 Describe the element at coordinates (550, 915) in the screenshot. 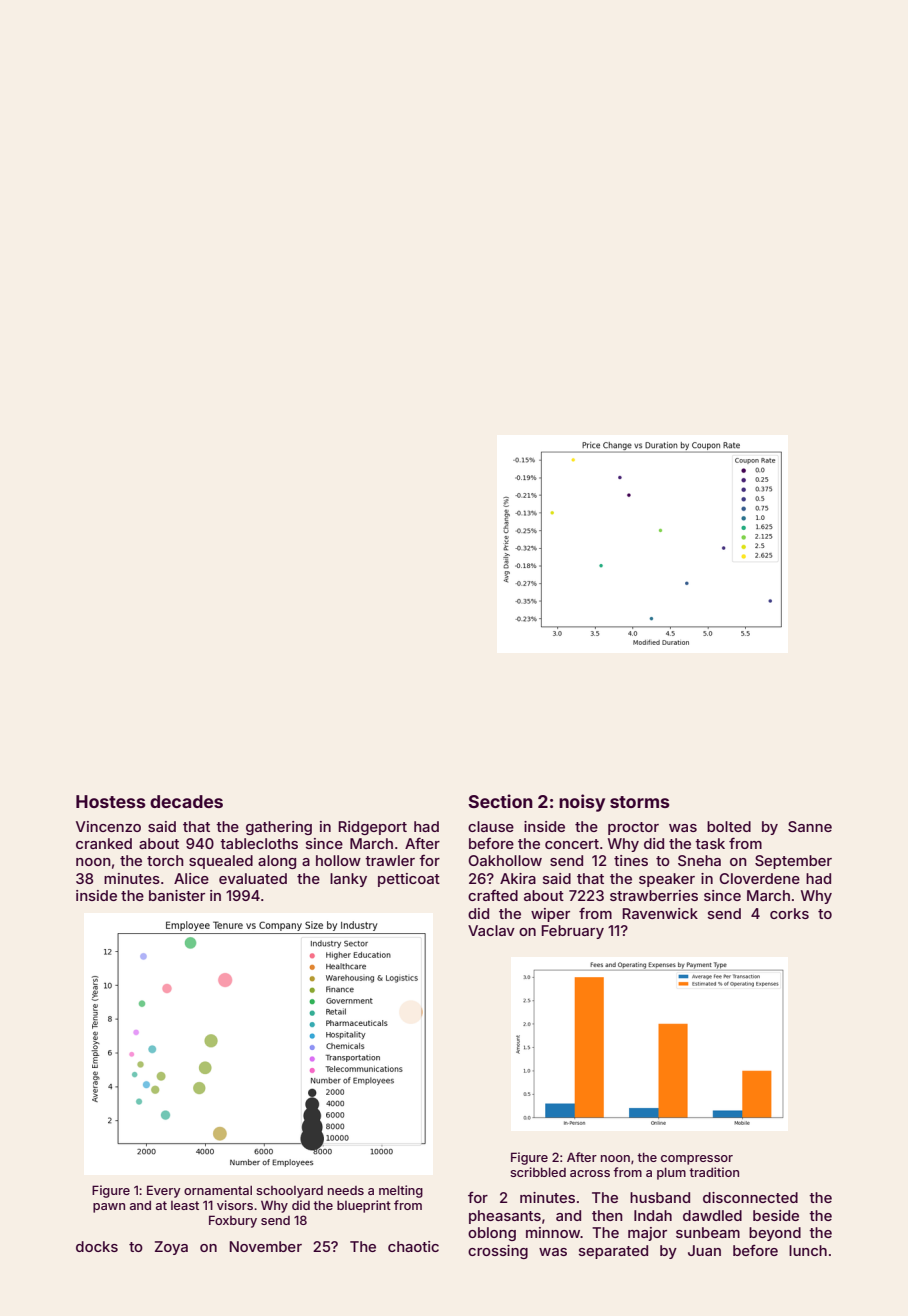

I see `wiper` at that location.
